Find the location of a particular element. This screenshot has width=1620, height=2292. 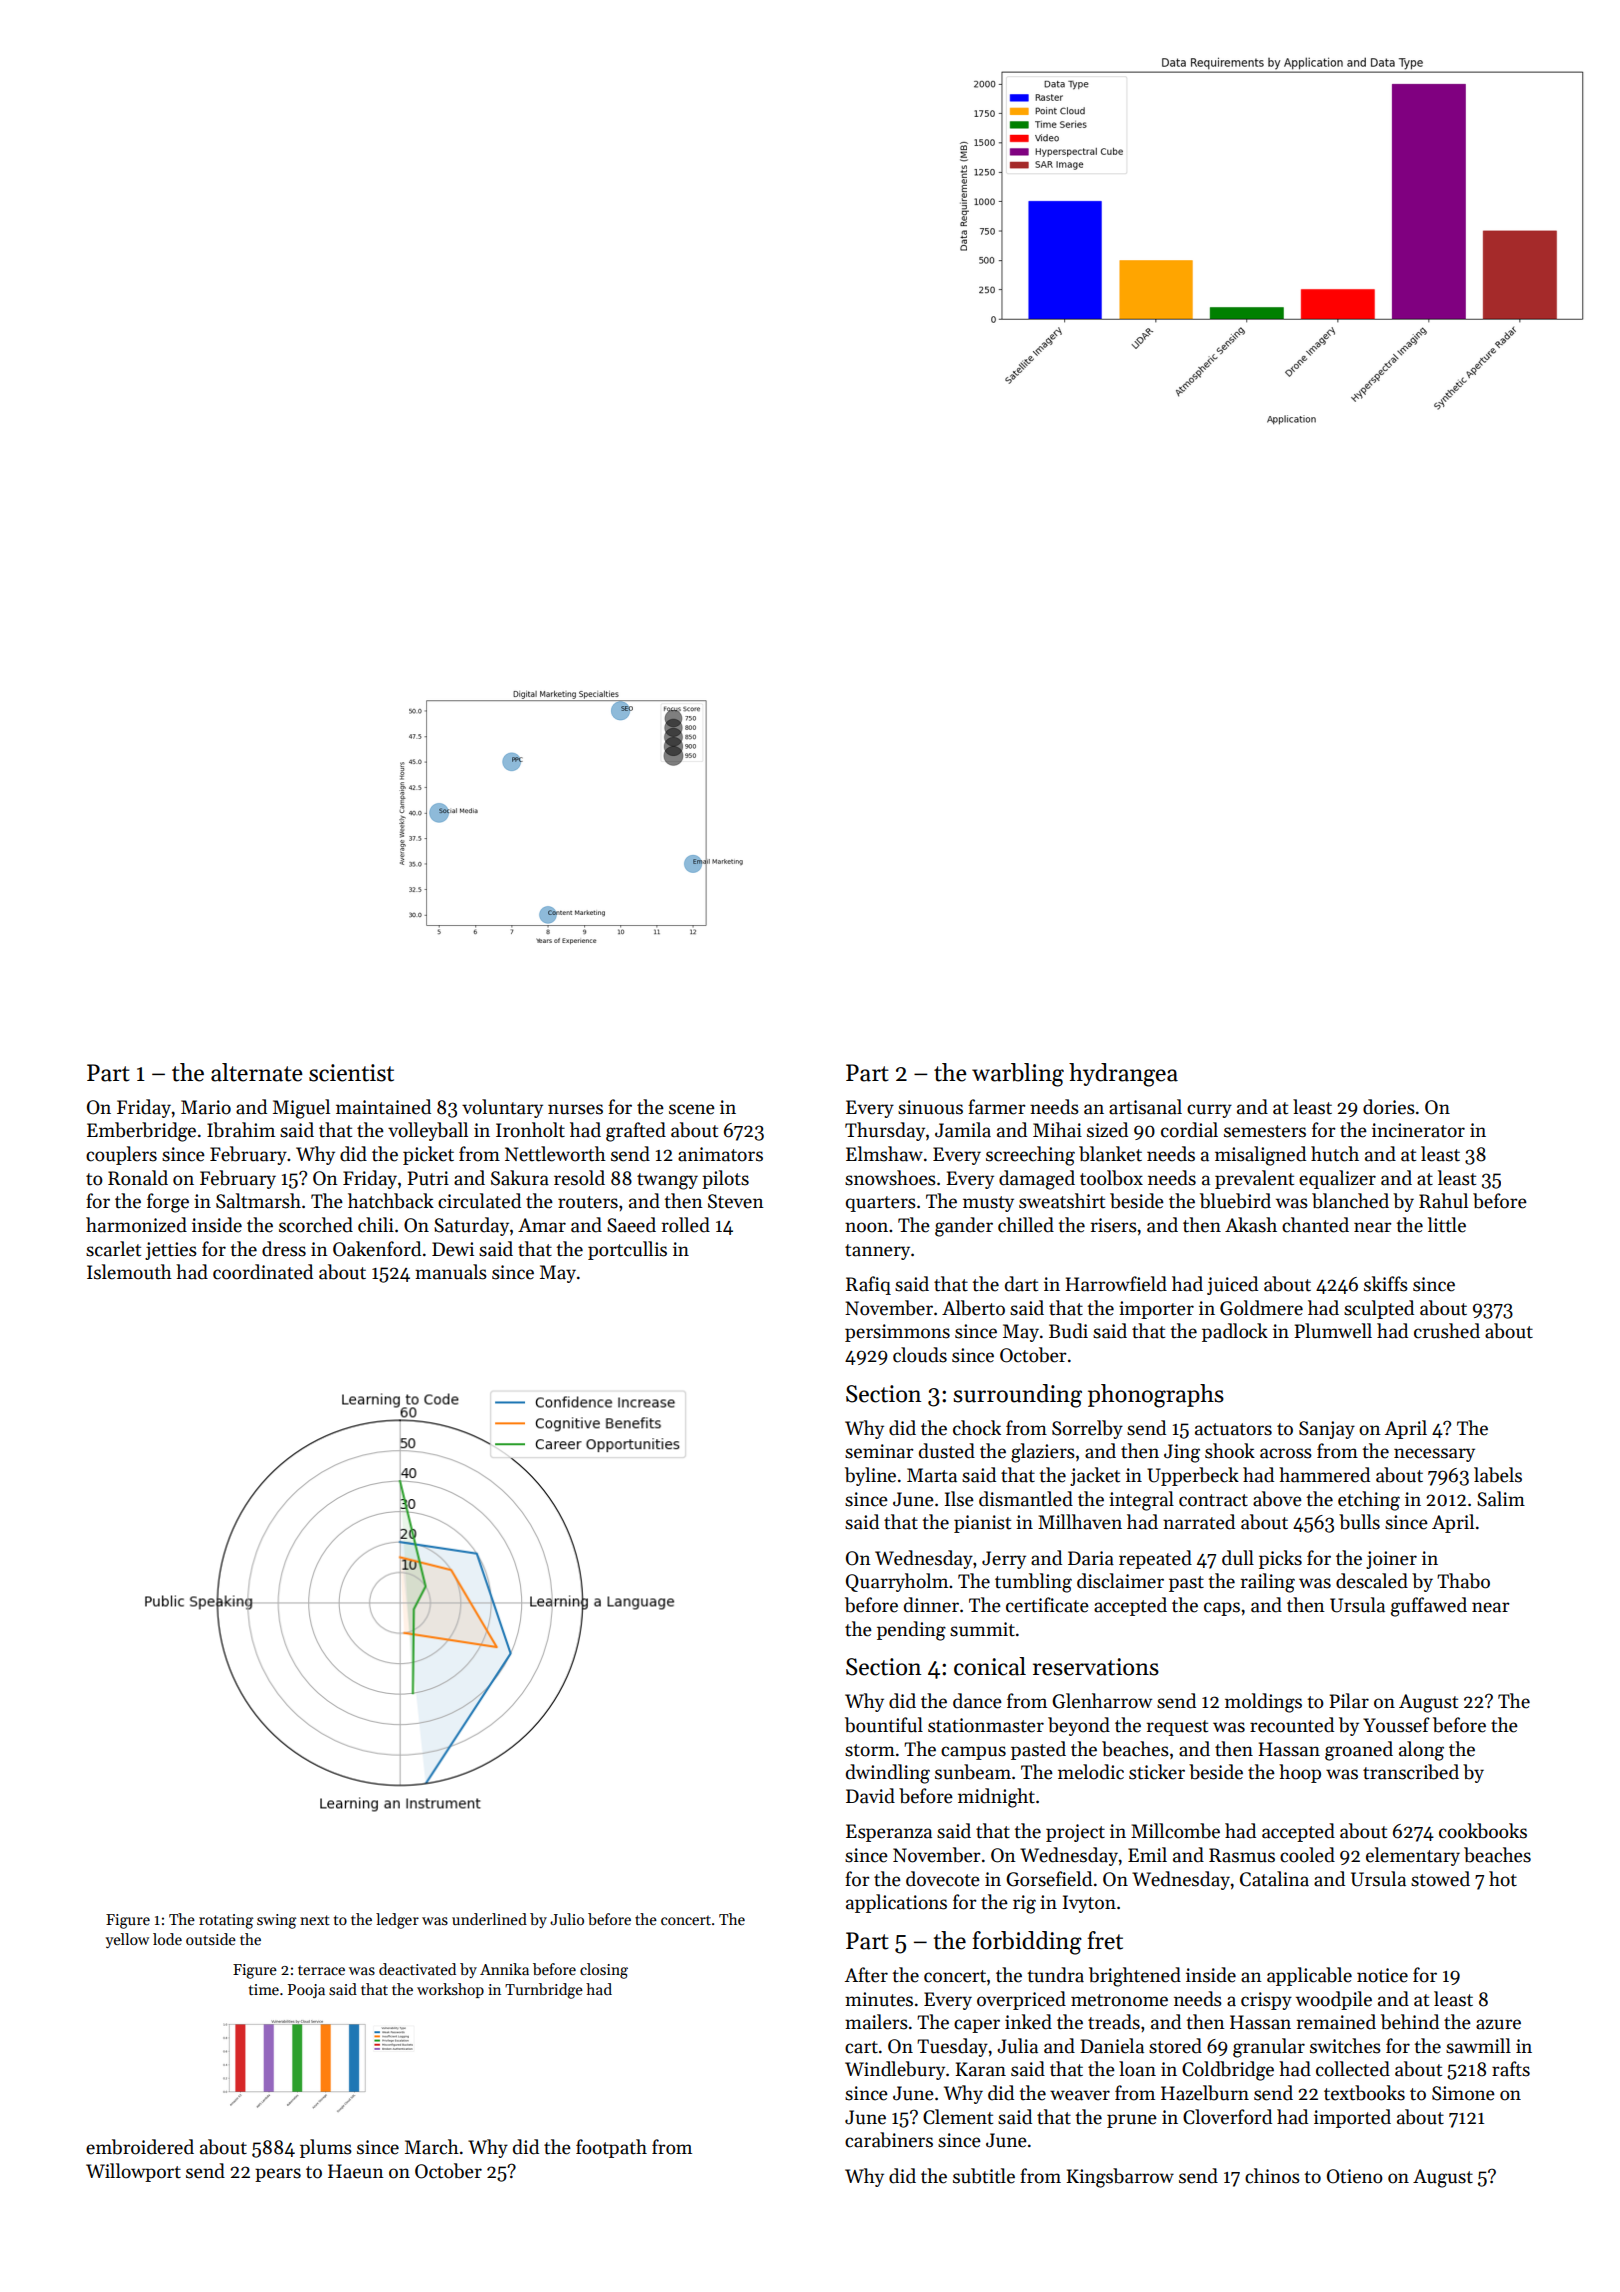

Kingsbarrow is located at coordinates (1120, 2178).
